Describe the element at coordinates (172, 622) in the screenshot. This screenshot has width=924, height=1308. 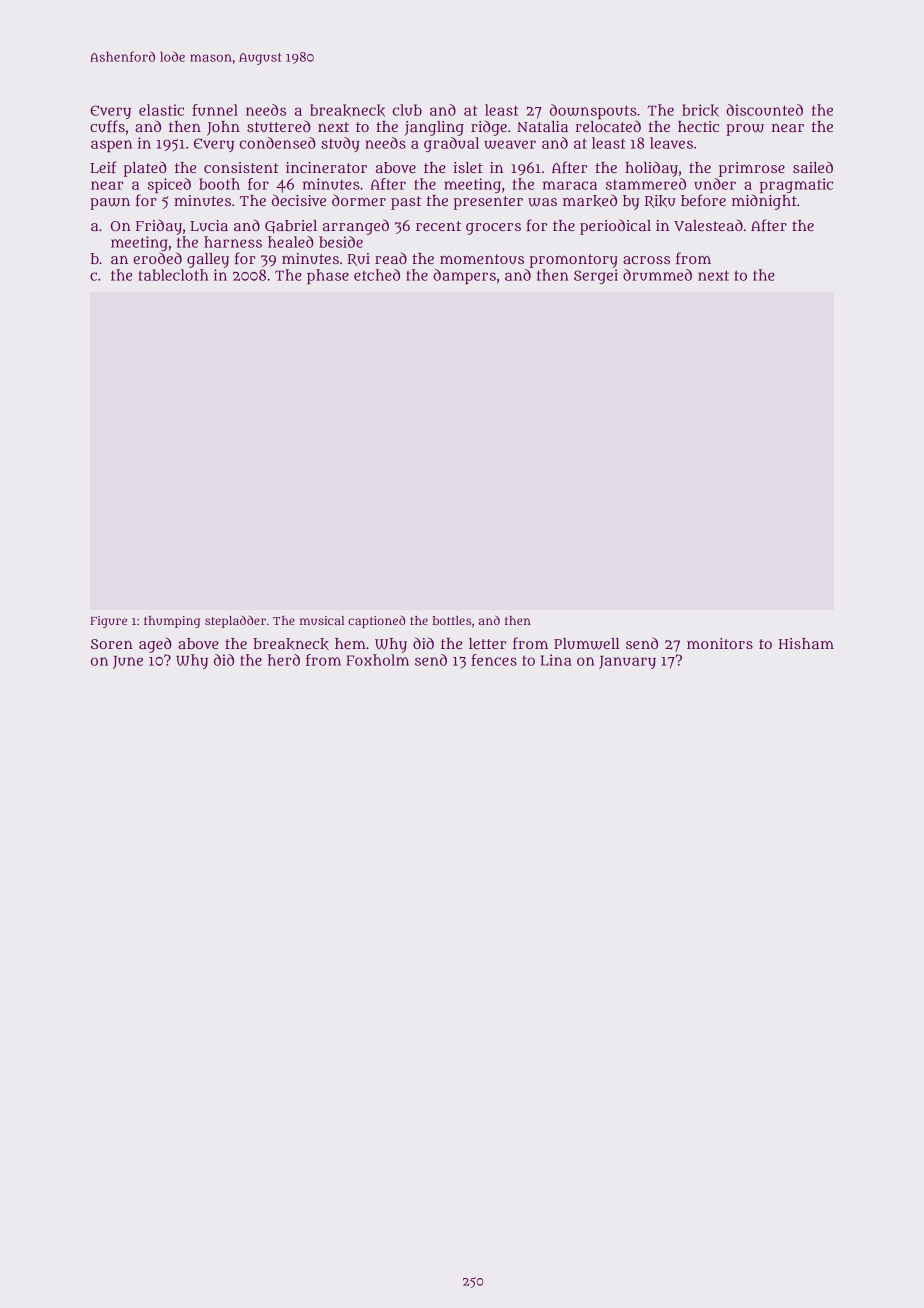
I see `thumping` at that location.
